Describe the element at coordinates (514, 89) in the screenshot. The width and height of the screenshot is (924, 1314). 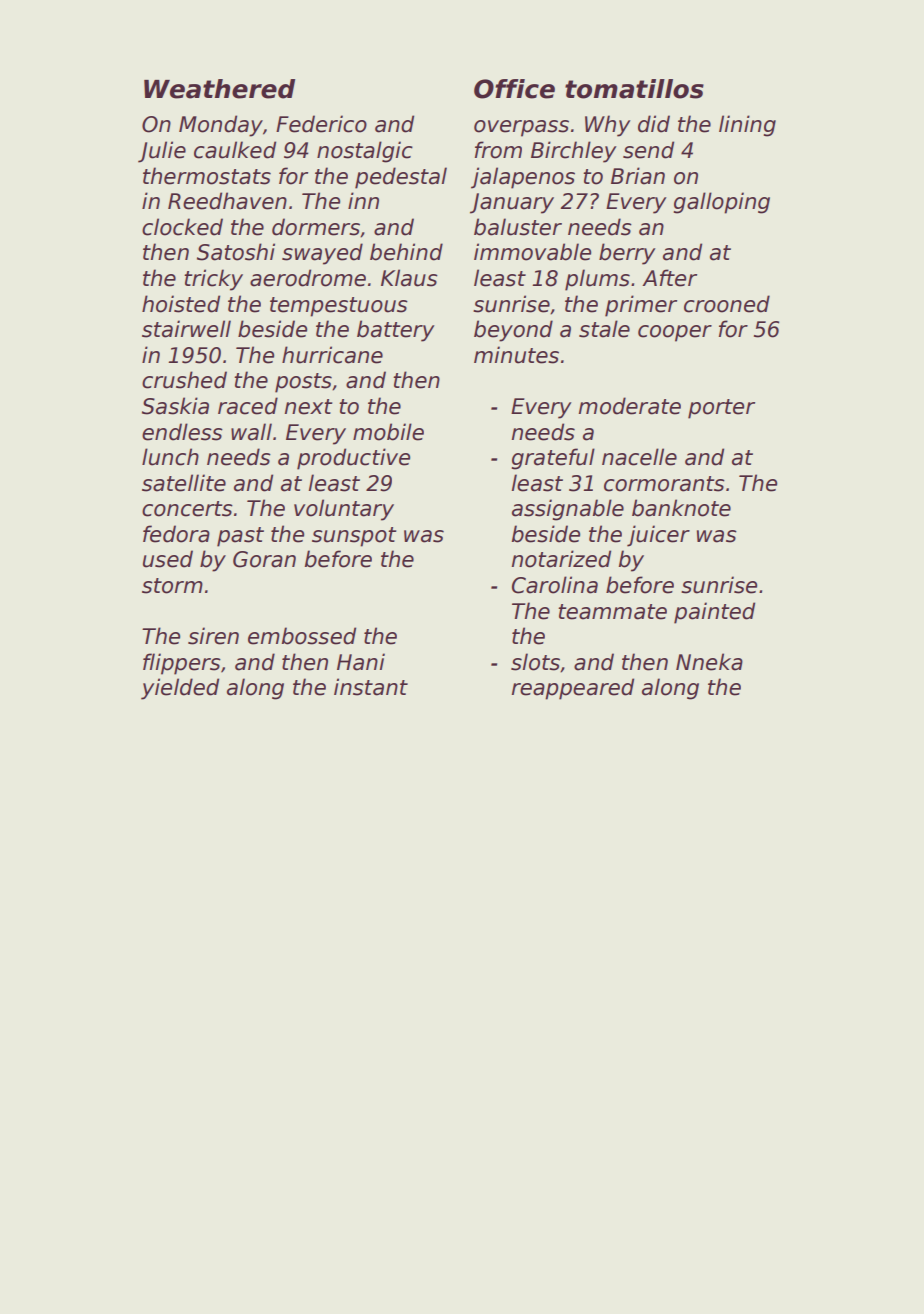
I see `Office` at that location.
